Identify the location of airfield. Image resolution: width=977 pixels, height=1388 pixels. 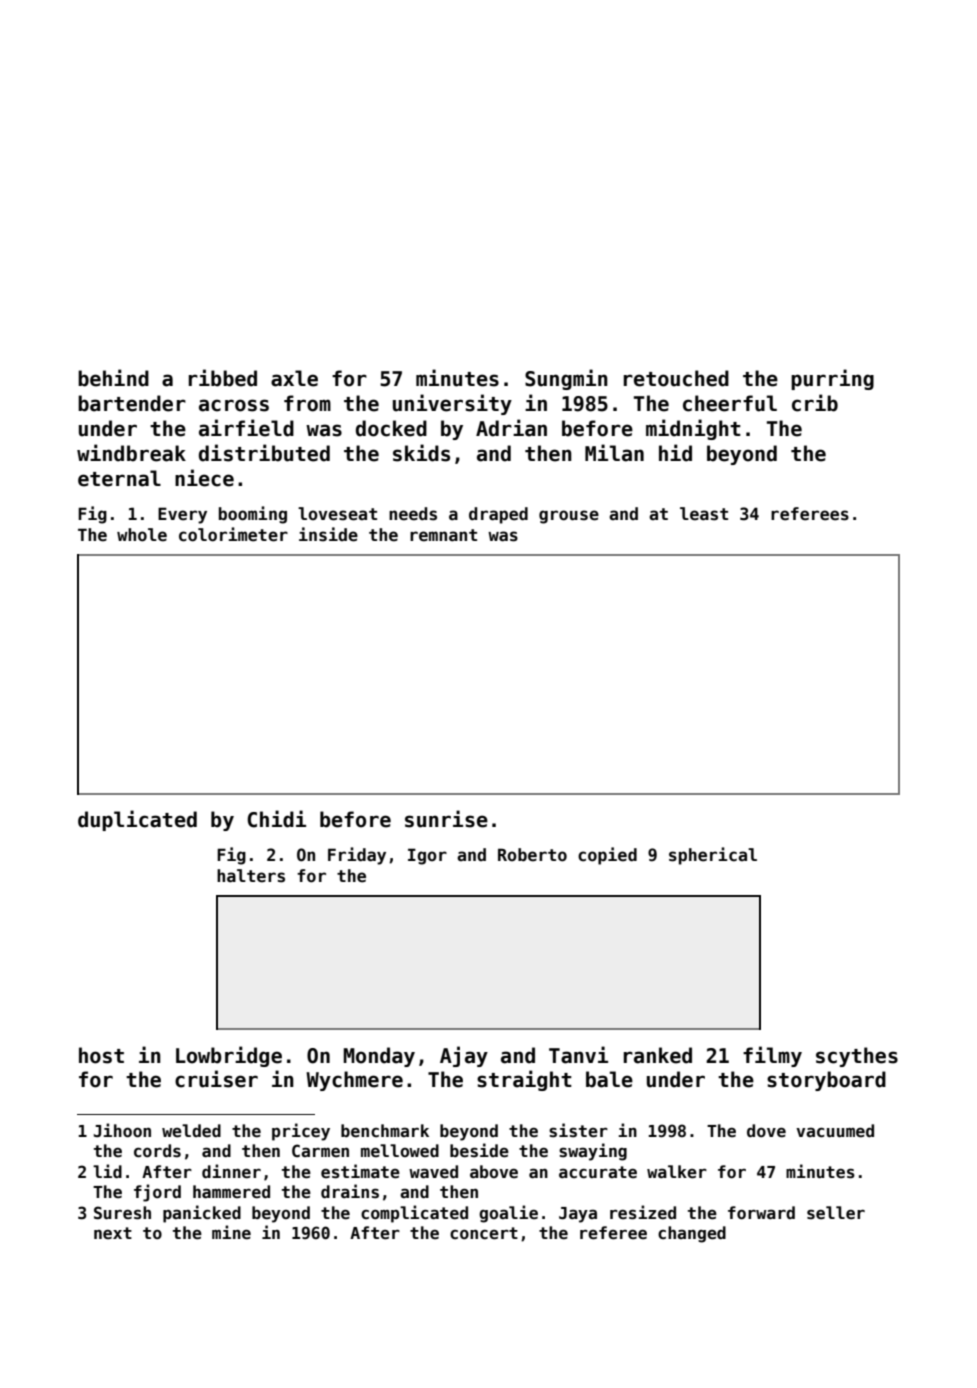
(246, 428).
